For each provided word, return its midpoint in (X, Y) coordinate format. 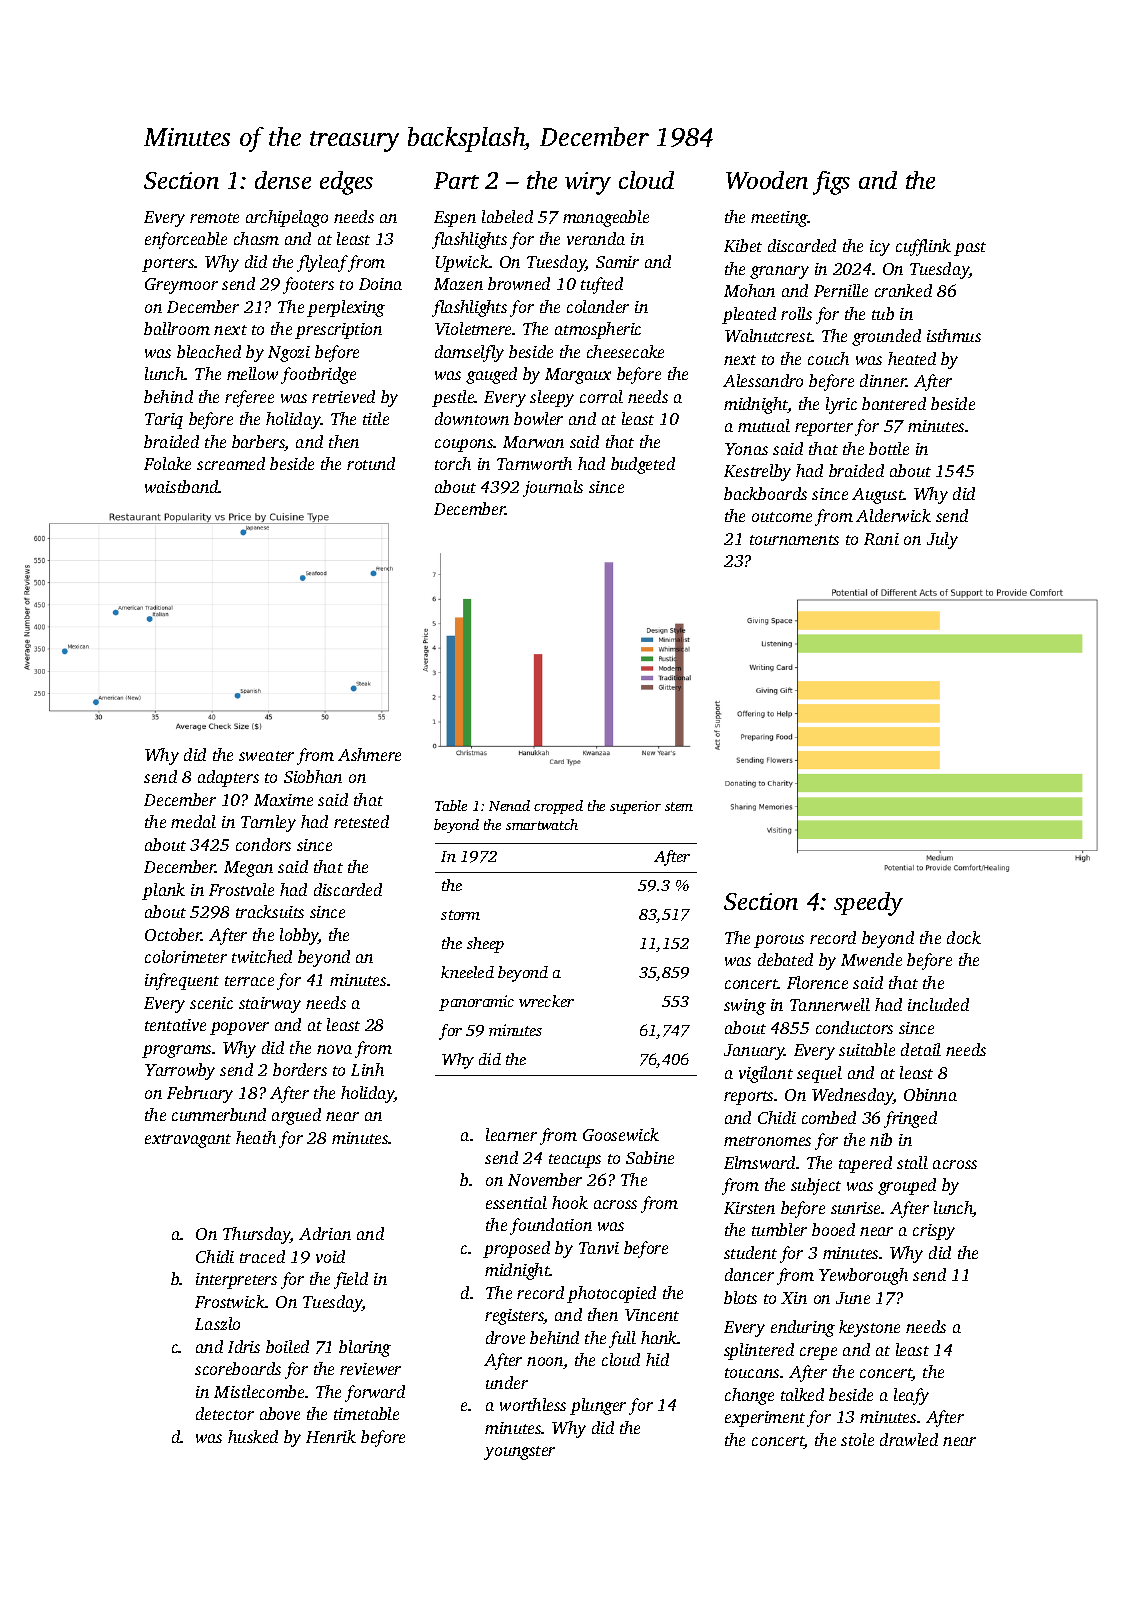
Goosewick (621, 1134)
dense (283, 180)
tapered (865, 1164)
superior (635, 807)
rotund (371, 463)
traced (262, 1256)
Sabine (650, 1157)
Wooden (767, 180)
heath (256, 1137)
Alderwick (893, 515)
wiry (588, 183)
